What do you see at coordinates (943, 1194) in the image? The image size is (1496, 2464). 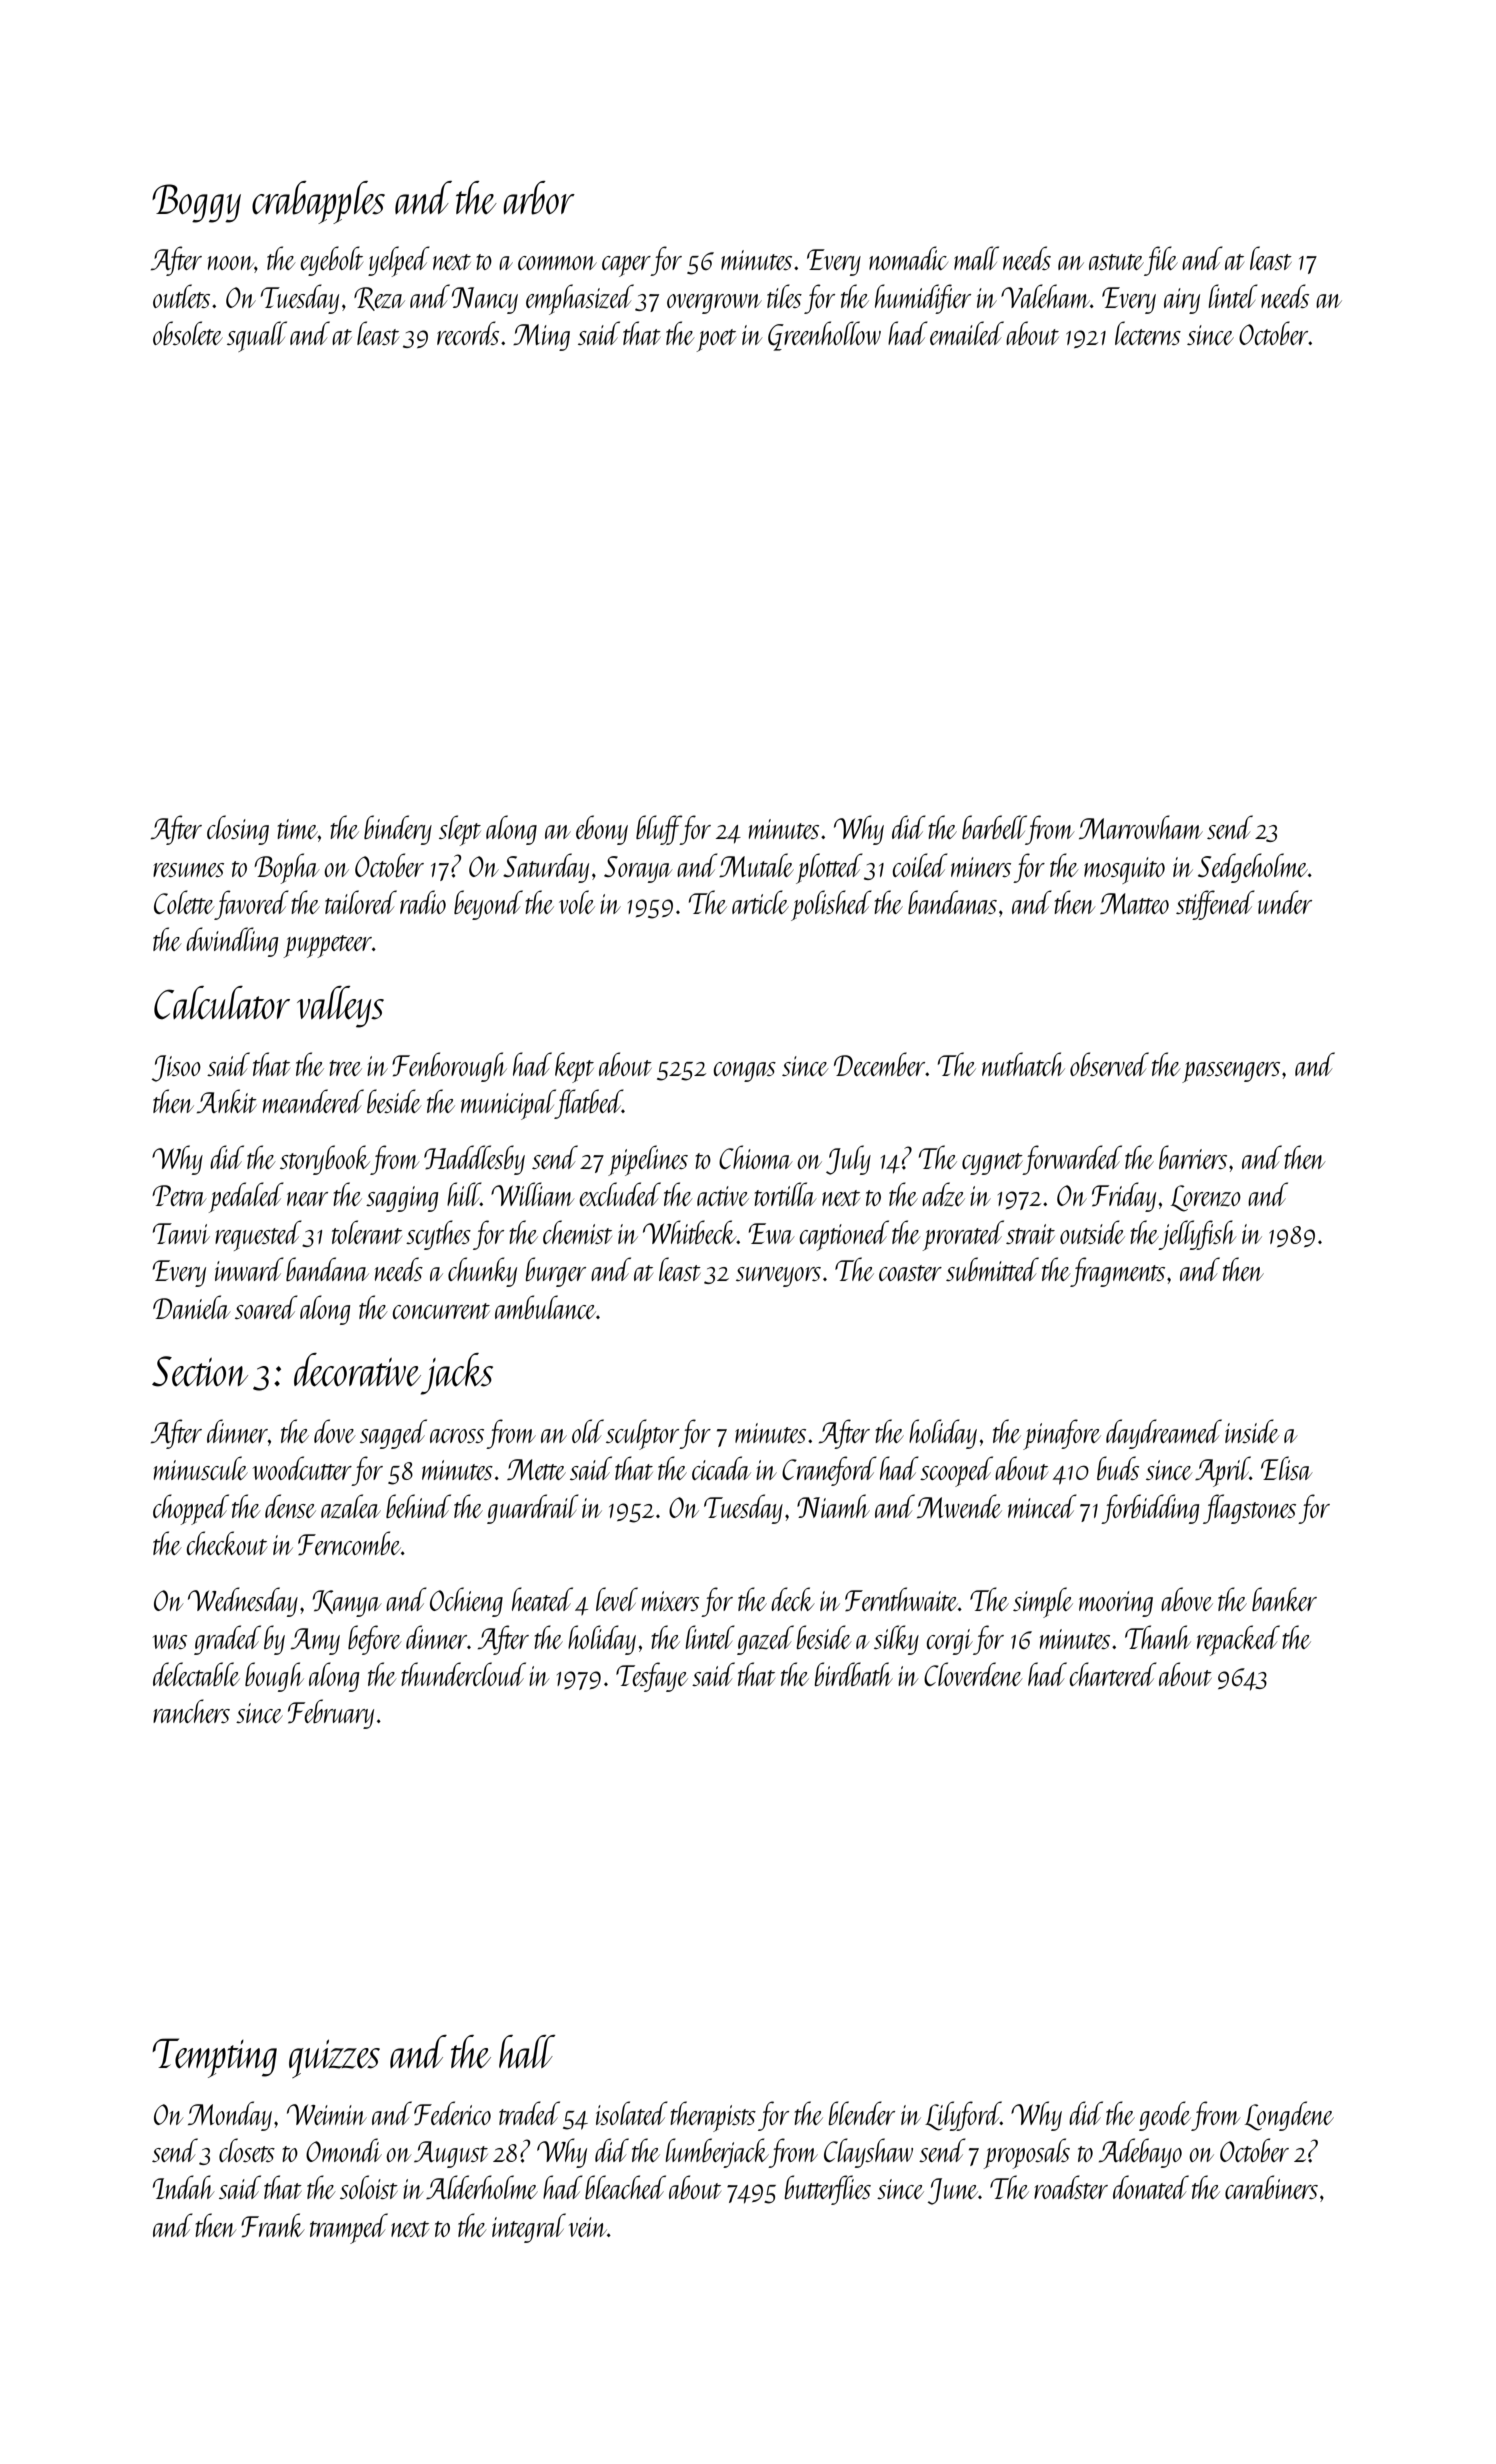 I see `adze` at bounding box center [943, 1194].
